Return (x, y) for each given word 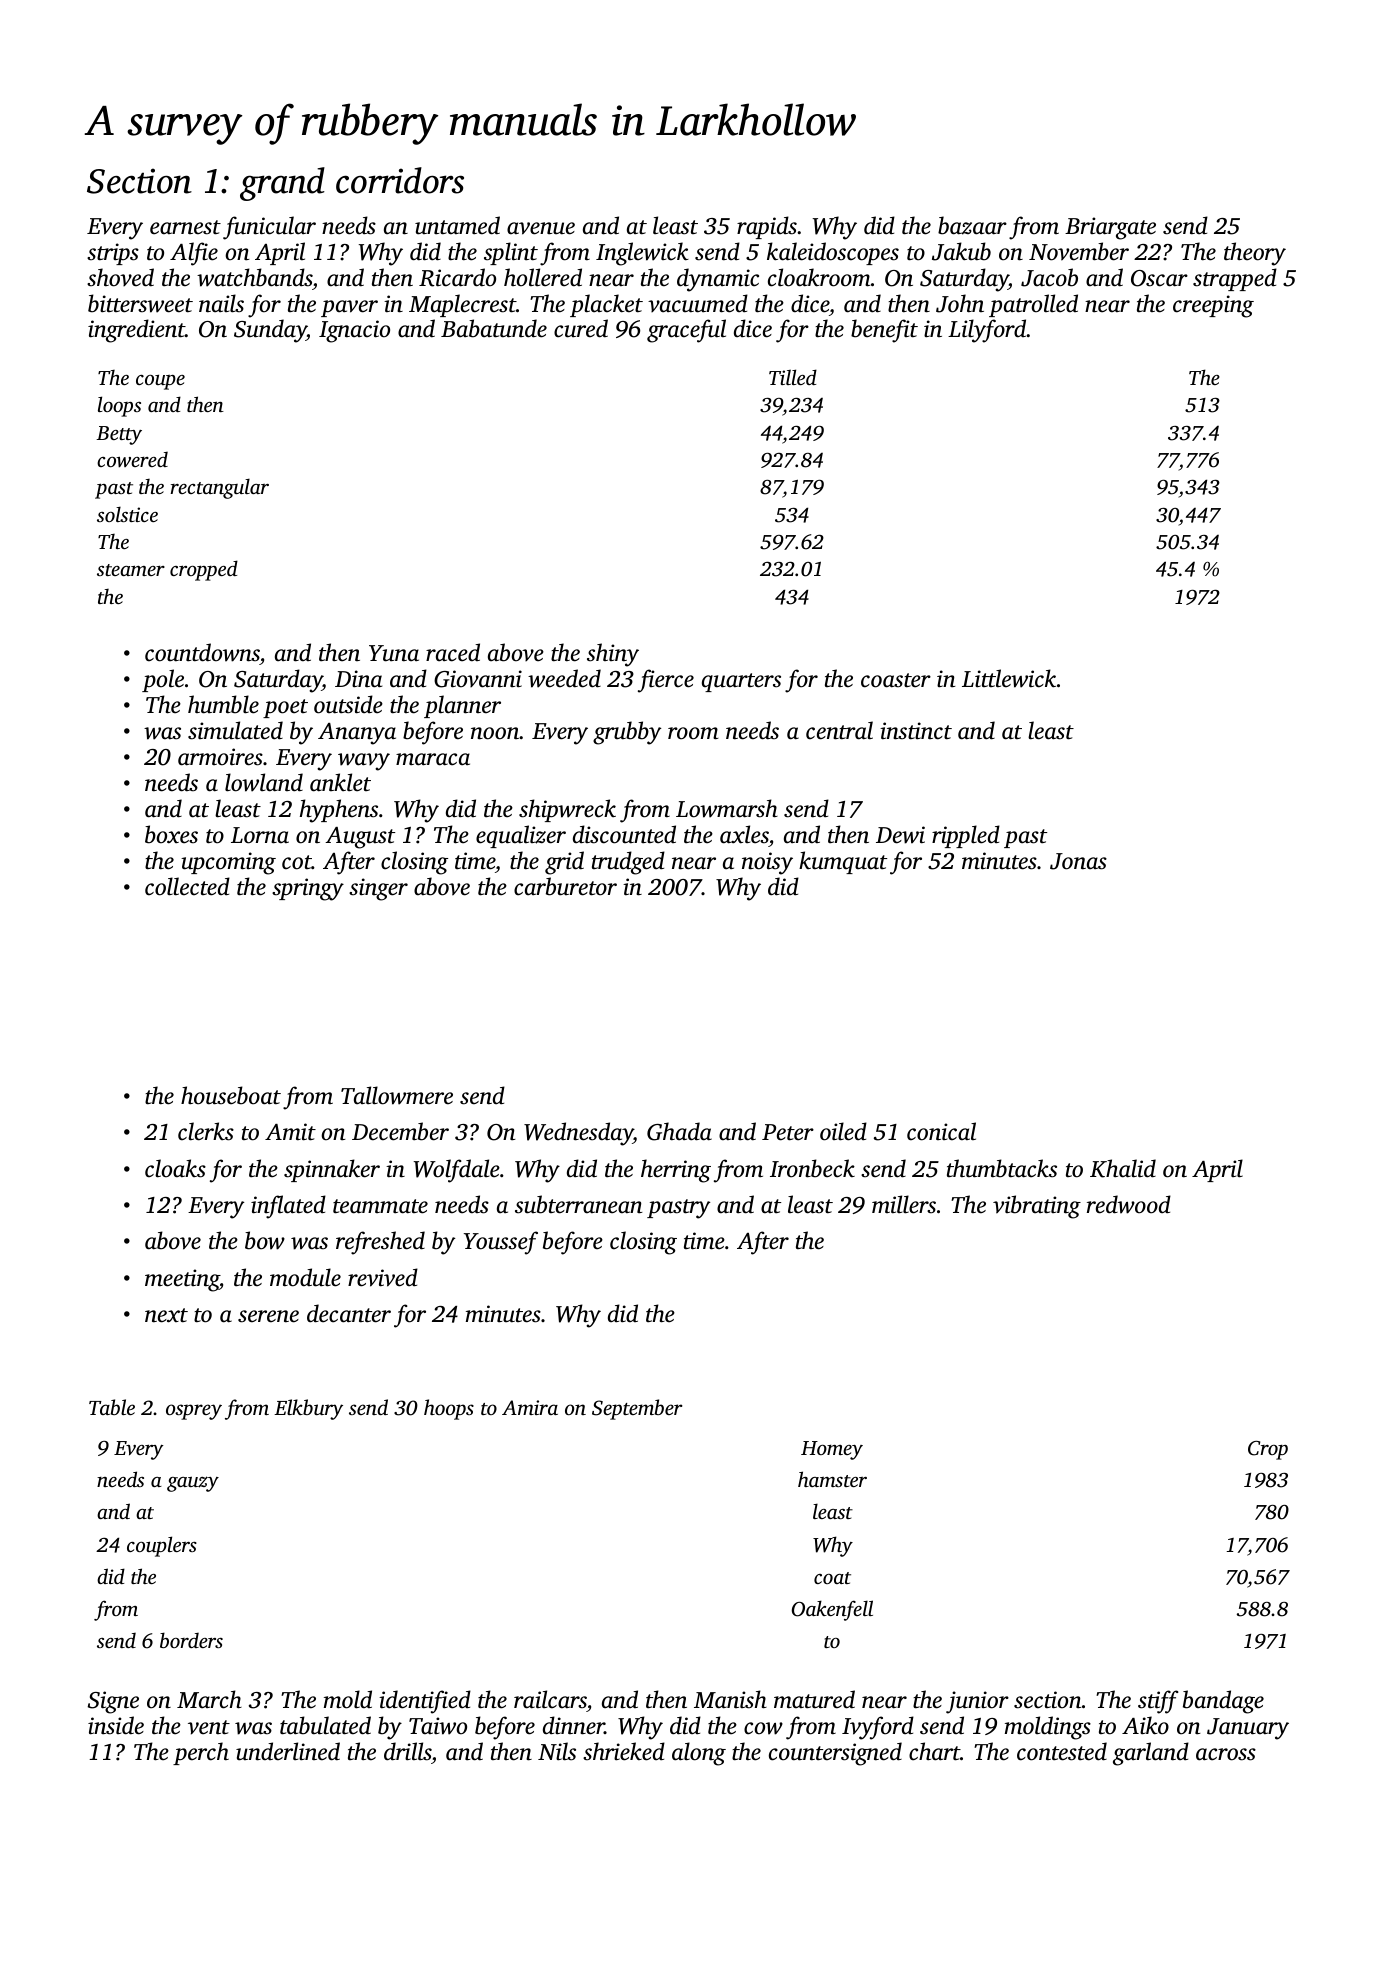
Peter (788, 1132)
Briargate (1110, 228)
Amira (530, 1407)
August (360, 838)
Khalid (1123, 1168)
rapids (767, 227)
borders (191, 1640)
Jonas (1078, 861)
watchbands (254, 277)
